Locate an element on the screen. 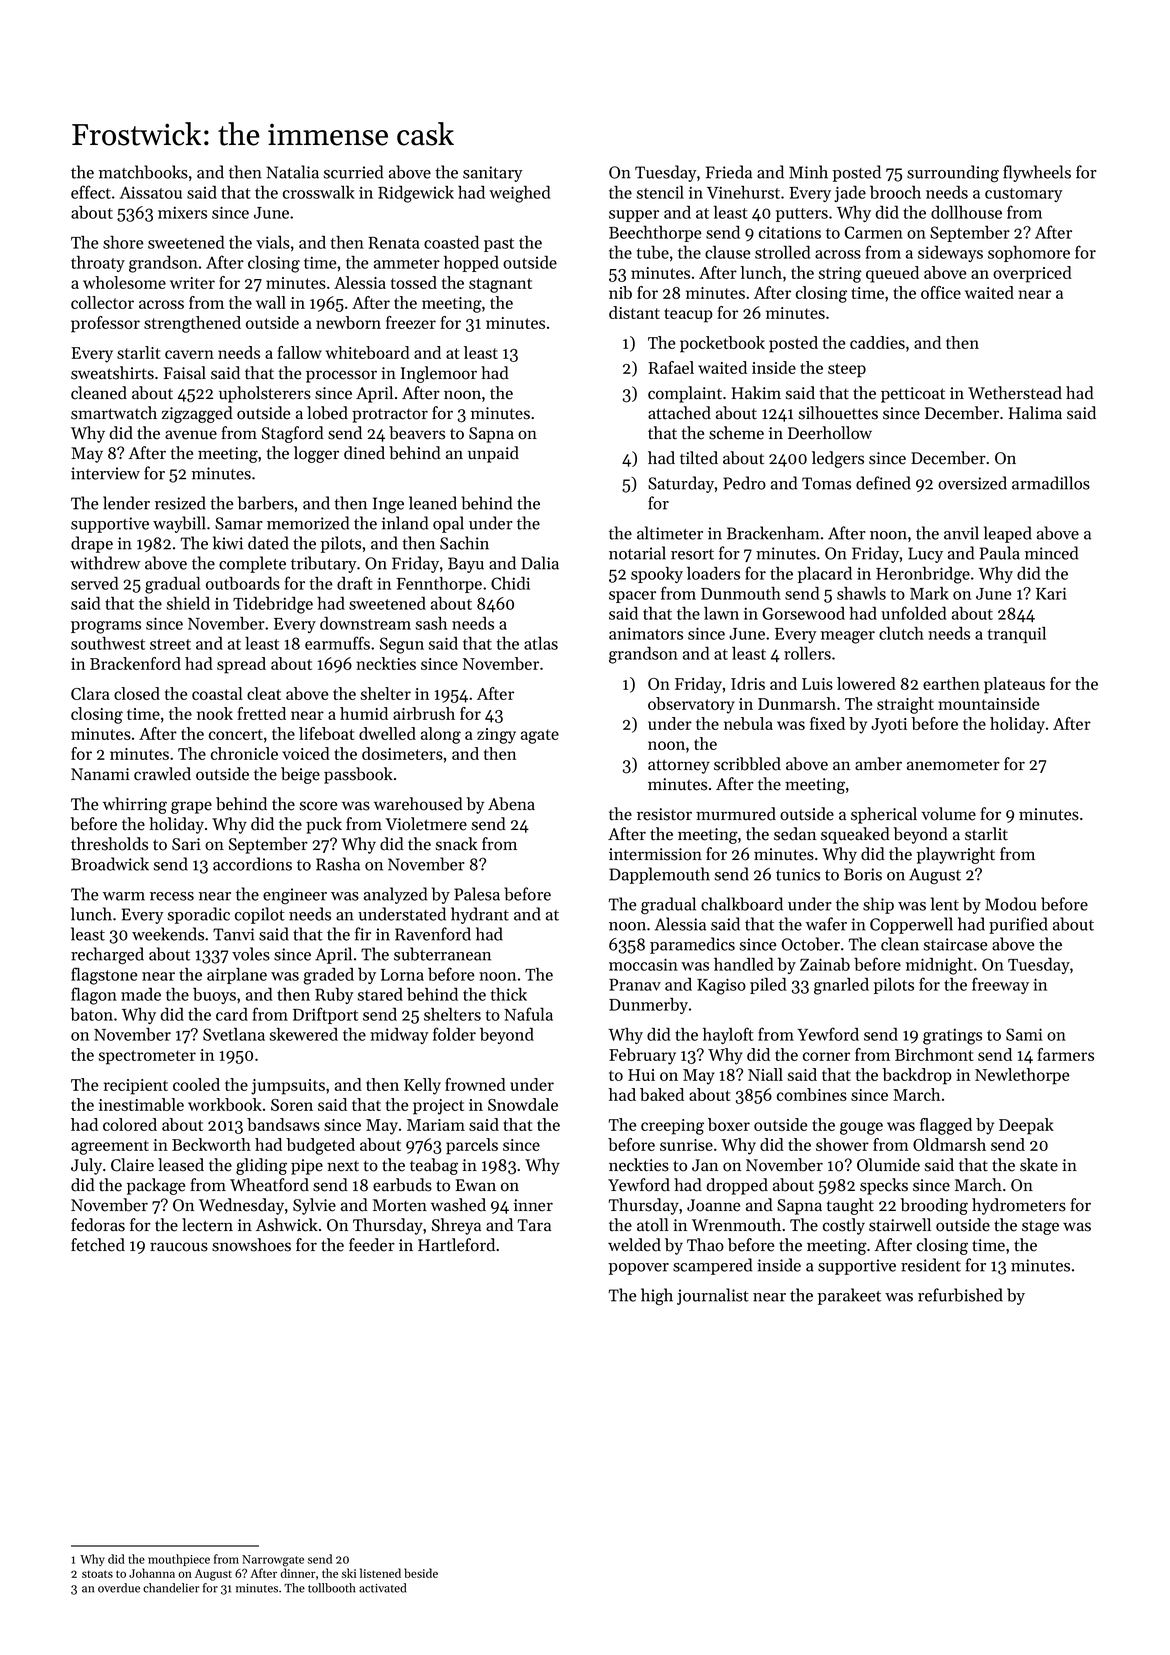  beside is located at coordinates (421, 1573).
